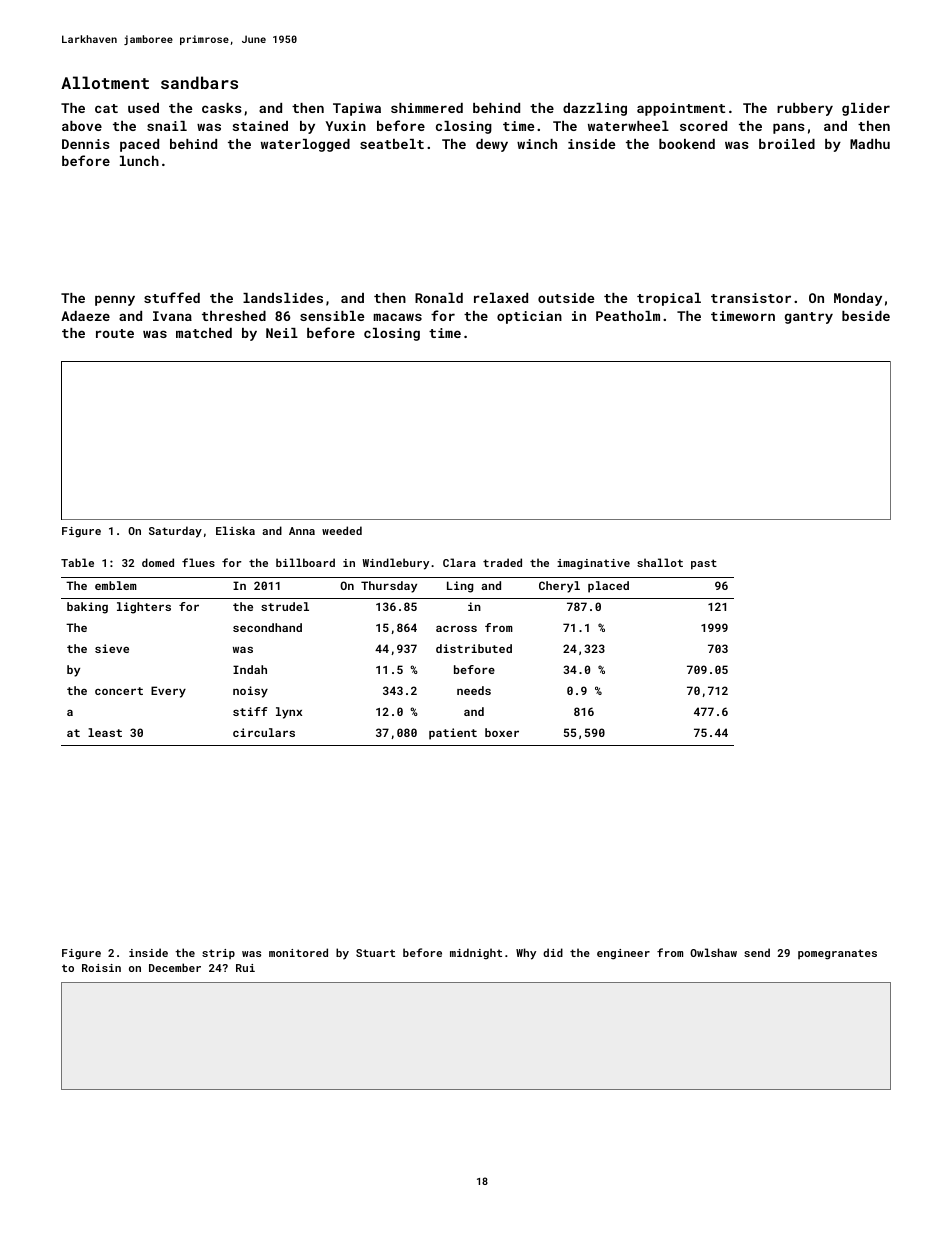  What do you see at coordinates (101, 968) in the document?
I see `Roisin` at bounding box center [101, 968].
